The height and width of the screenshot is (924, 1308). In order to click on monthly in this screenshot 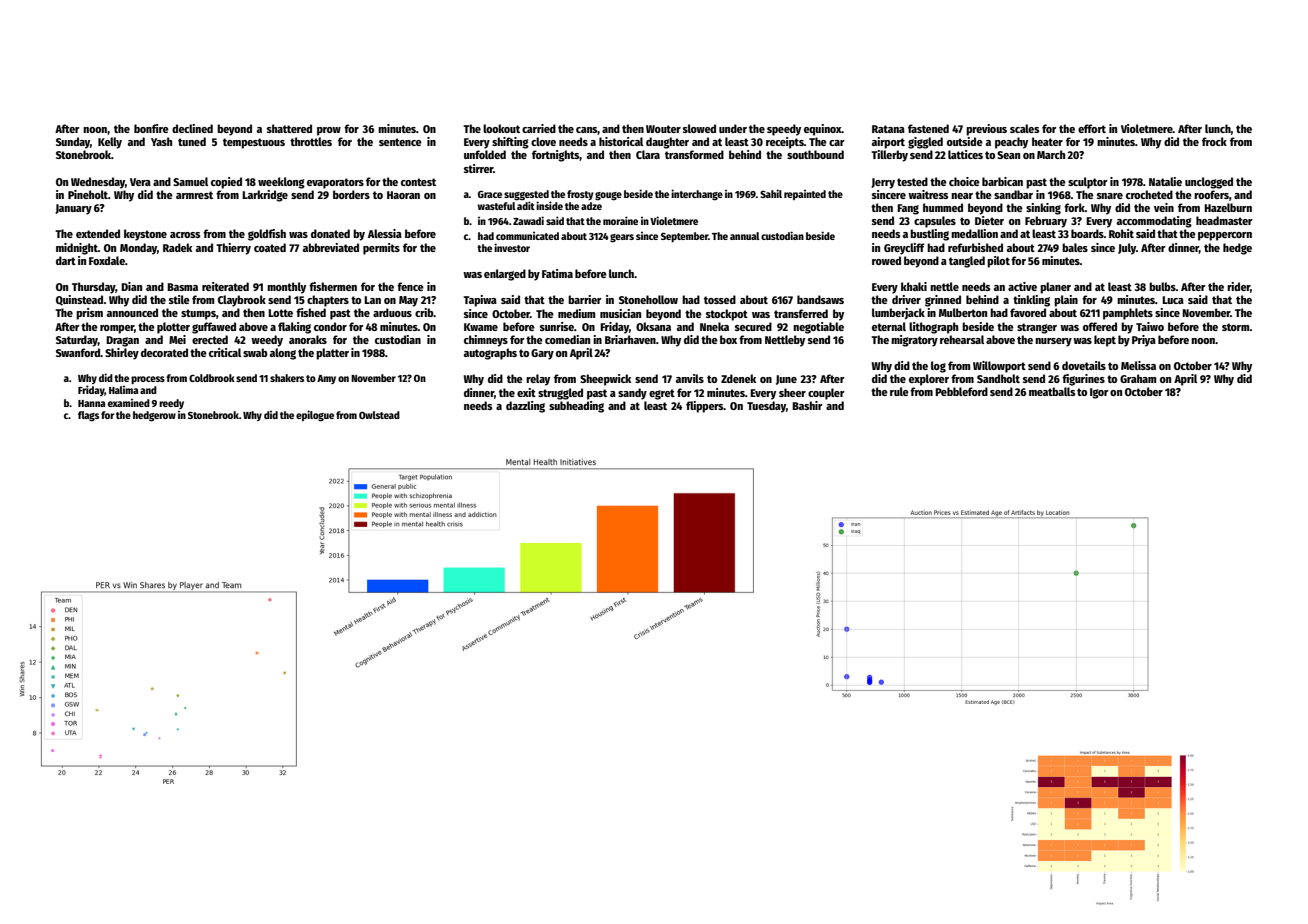, I will do `click(286, 288)`.
